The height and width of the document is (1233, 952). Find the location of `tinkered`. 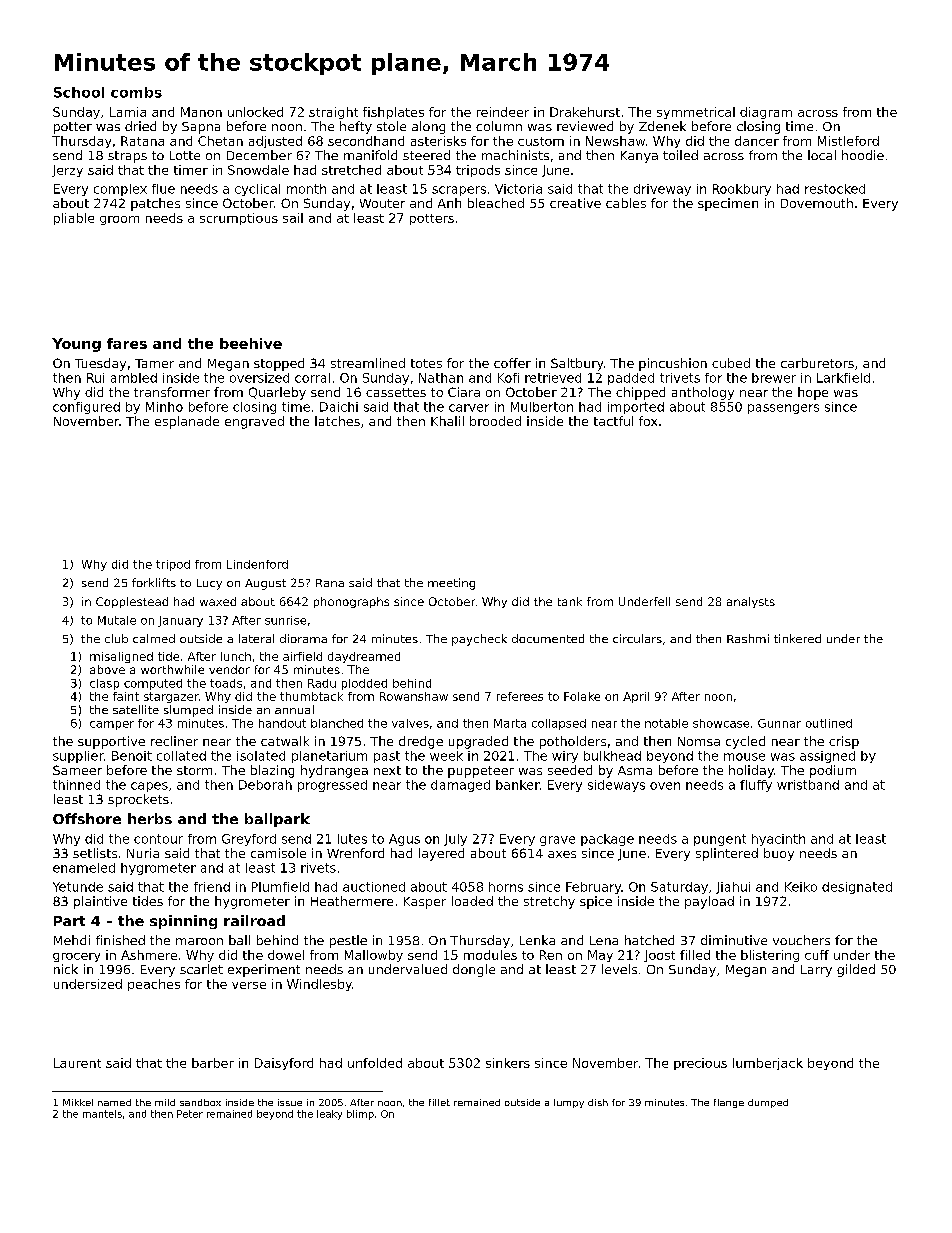

tinkered is located at coordinates (797, 638).
